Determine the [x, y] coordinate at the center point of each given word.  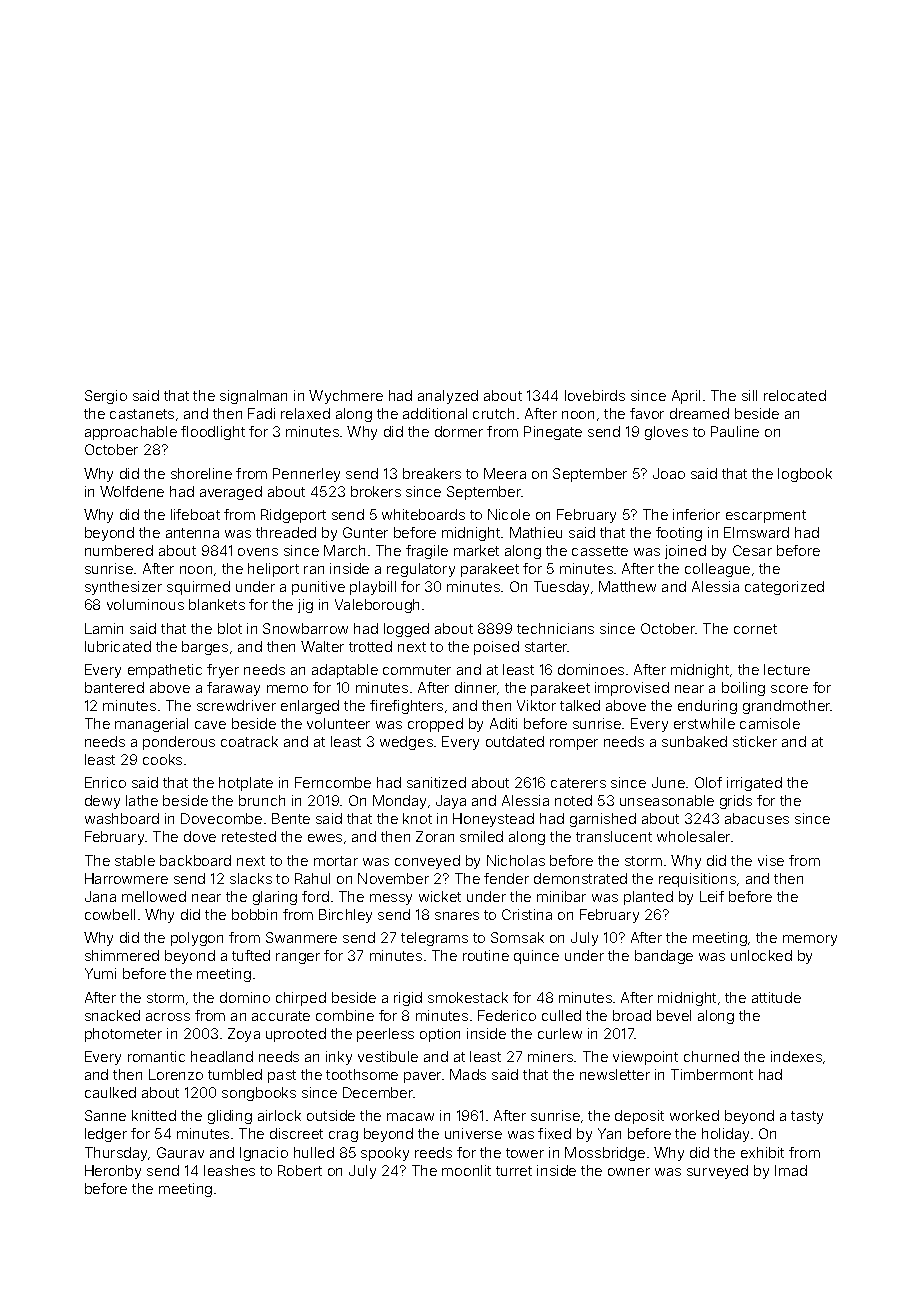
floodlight [213, 433]
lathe [142, 800]
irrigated [754, 784]
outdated [515, 741]
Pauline [735, 431]
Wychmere [346, 397]
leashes [229, 1170]
